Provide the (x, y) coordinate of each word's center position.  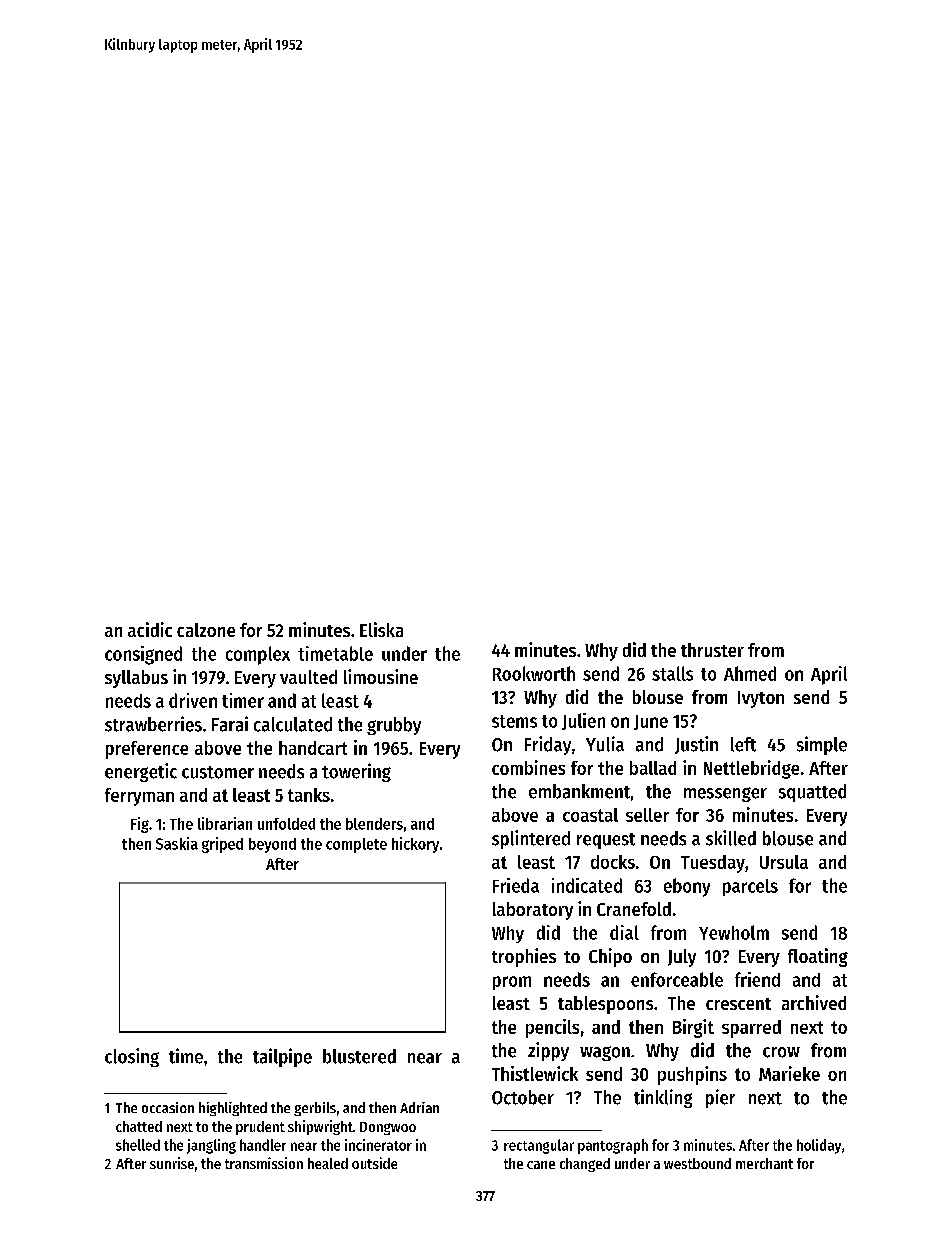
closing (132, 1057)
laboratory (533, 911)
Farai (230, 724)
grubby (394, 726)
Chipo (610, 957)
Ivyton (761, 699)
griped (222, 845)
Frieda (516, 885)
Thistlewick (535, 1073)
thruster (712, 650)
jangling (211, 1146)
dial (624, 932)
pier (720, 1098)
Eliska (381, 629)
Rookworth (534, 673)
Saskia (177, 843)
